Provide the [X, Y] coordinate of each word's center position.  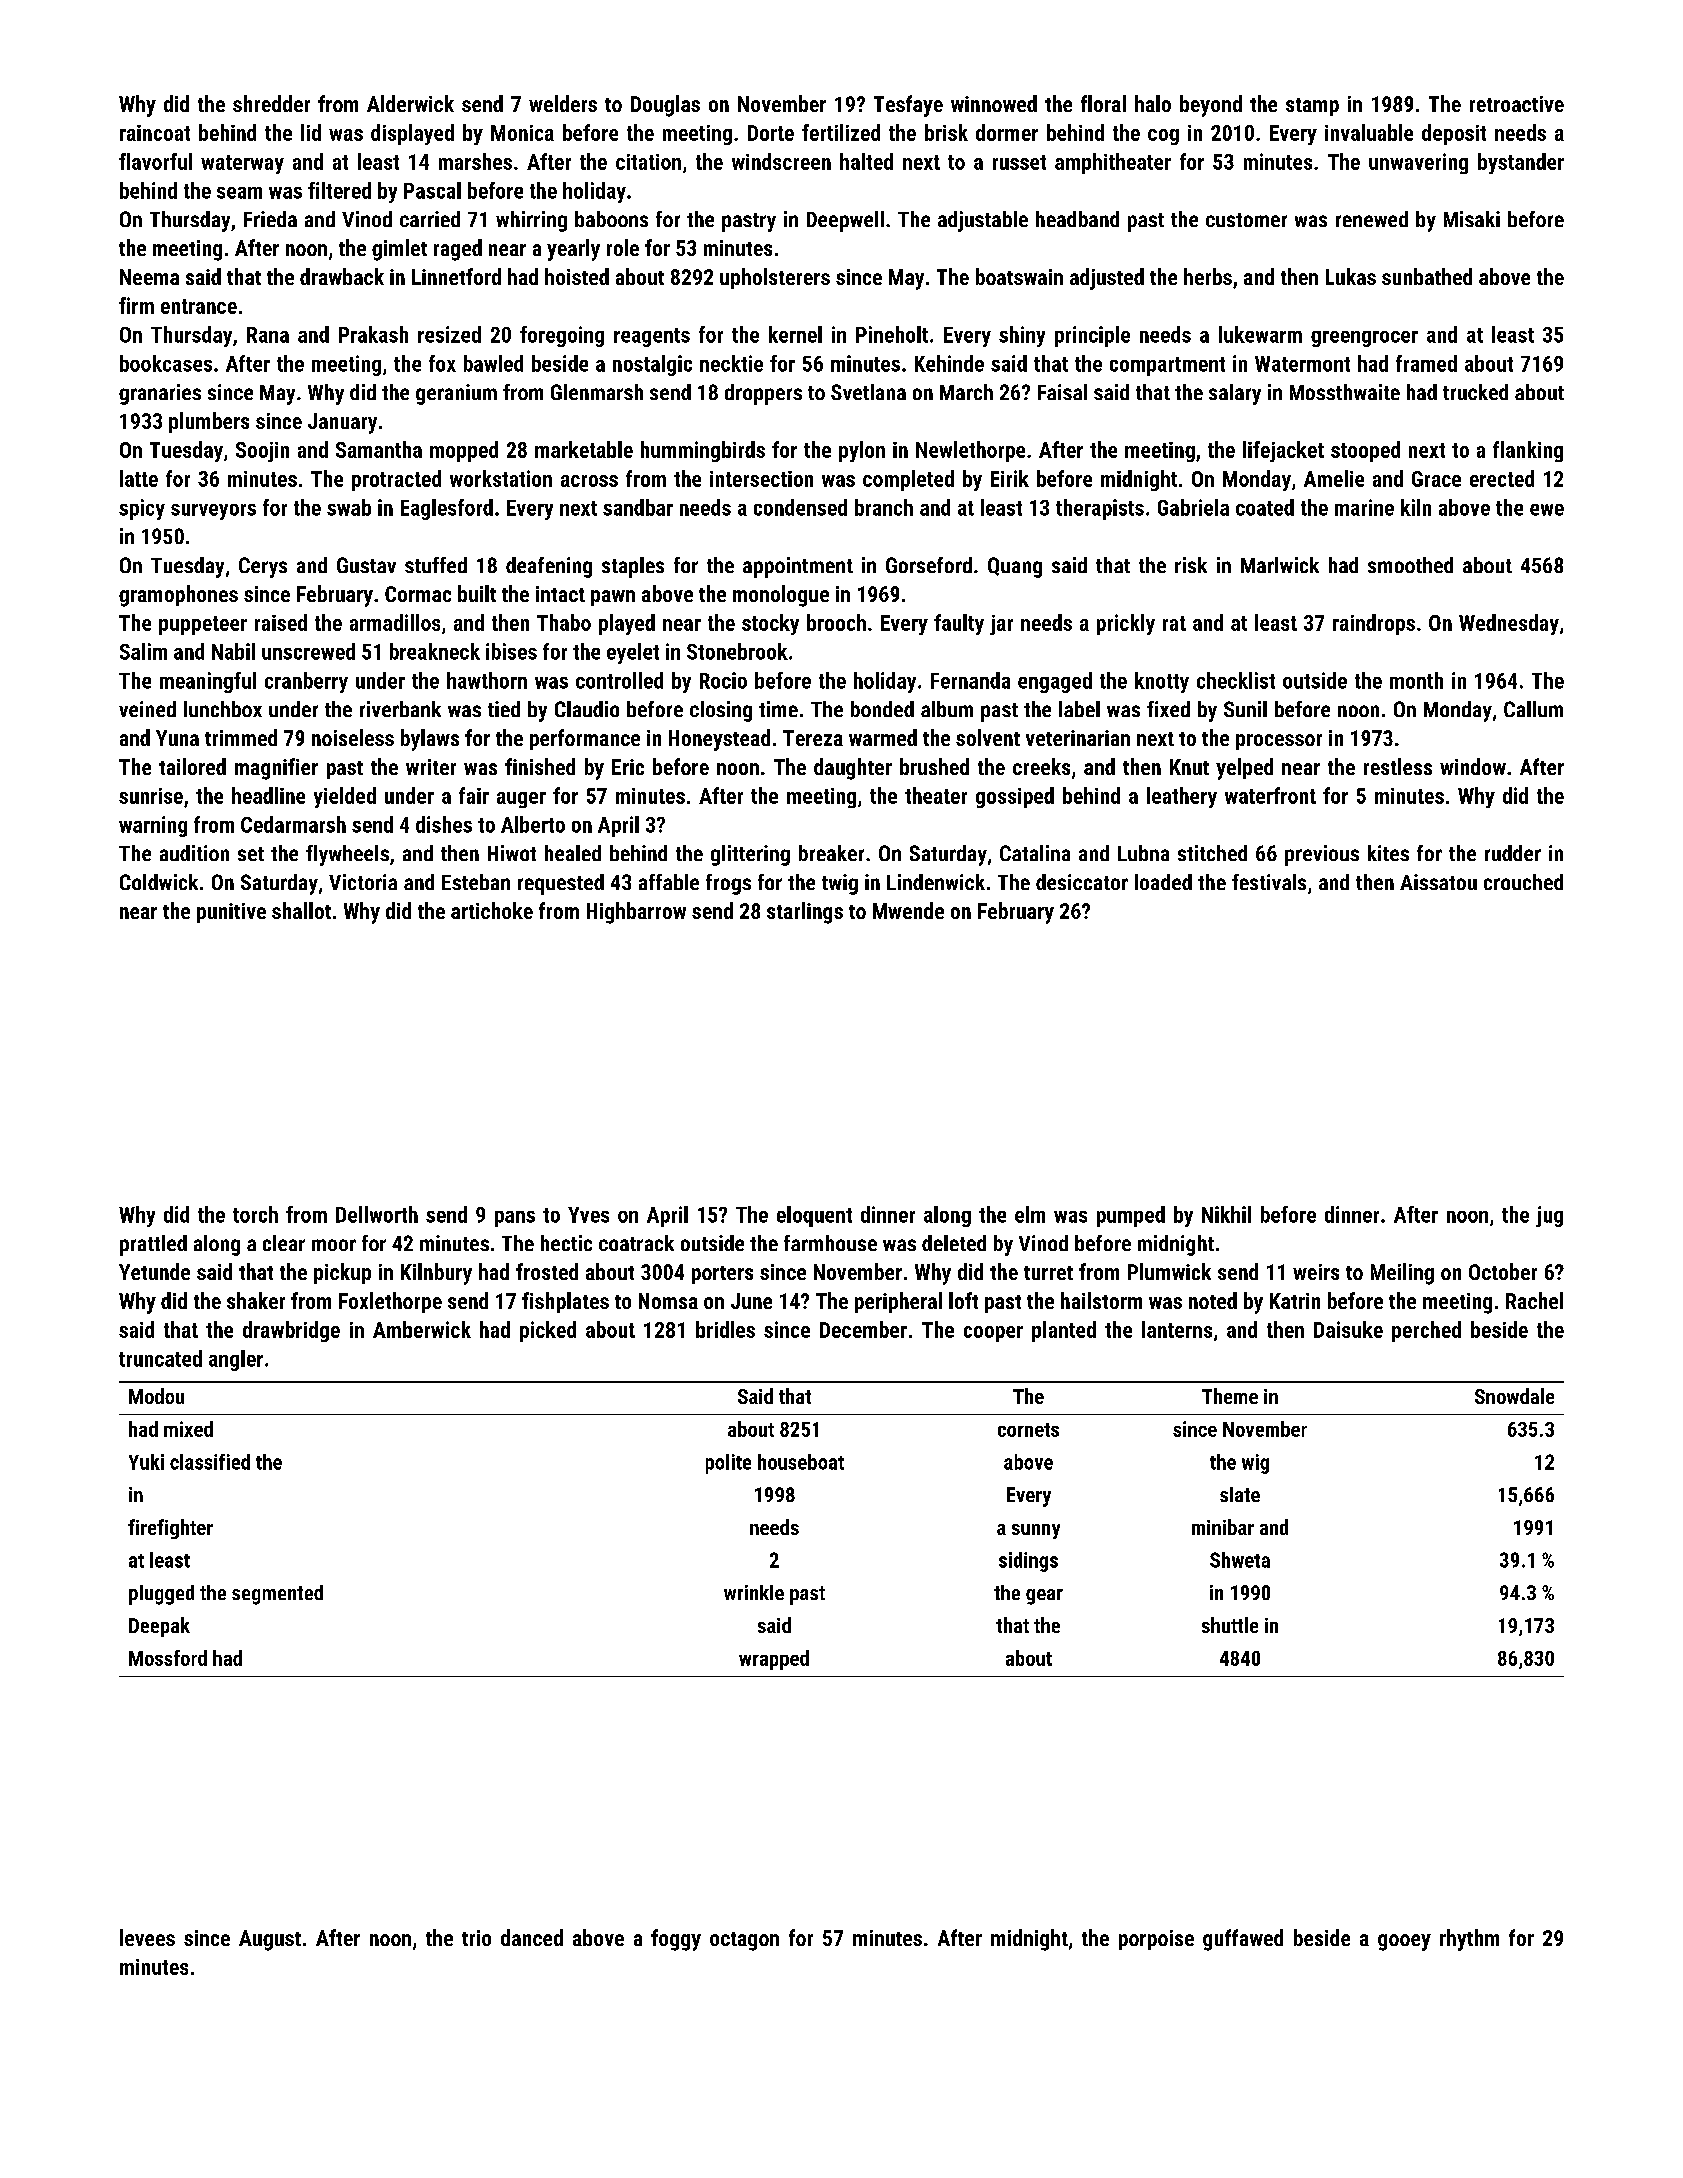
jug [1549, 1216]
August [270, 1940]
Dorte [771, 133]
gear [1044, 1597]
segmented [277, 1595]
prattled [153, 1245]
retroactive [1517, 104]
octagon [744, 1941]
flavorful [155, 161]
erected [1502, 478]
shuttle [1230, 1625]
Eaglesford [447, 509]
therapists [1100, 509]
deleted [954, 1243]
